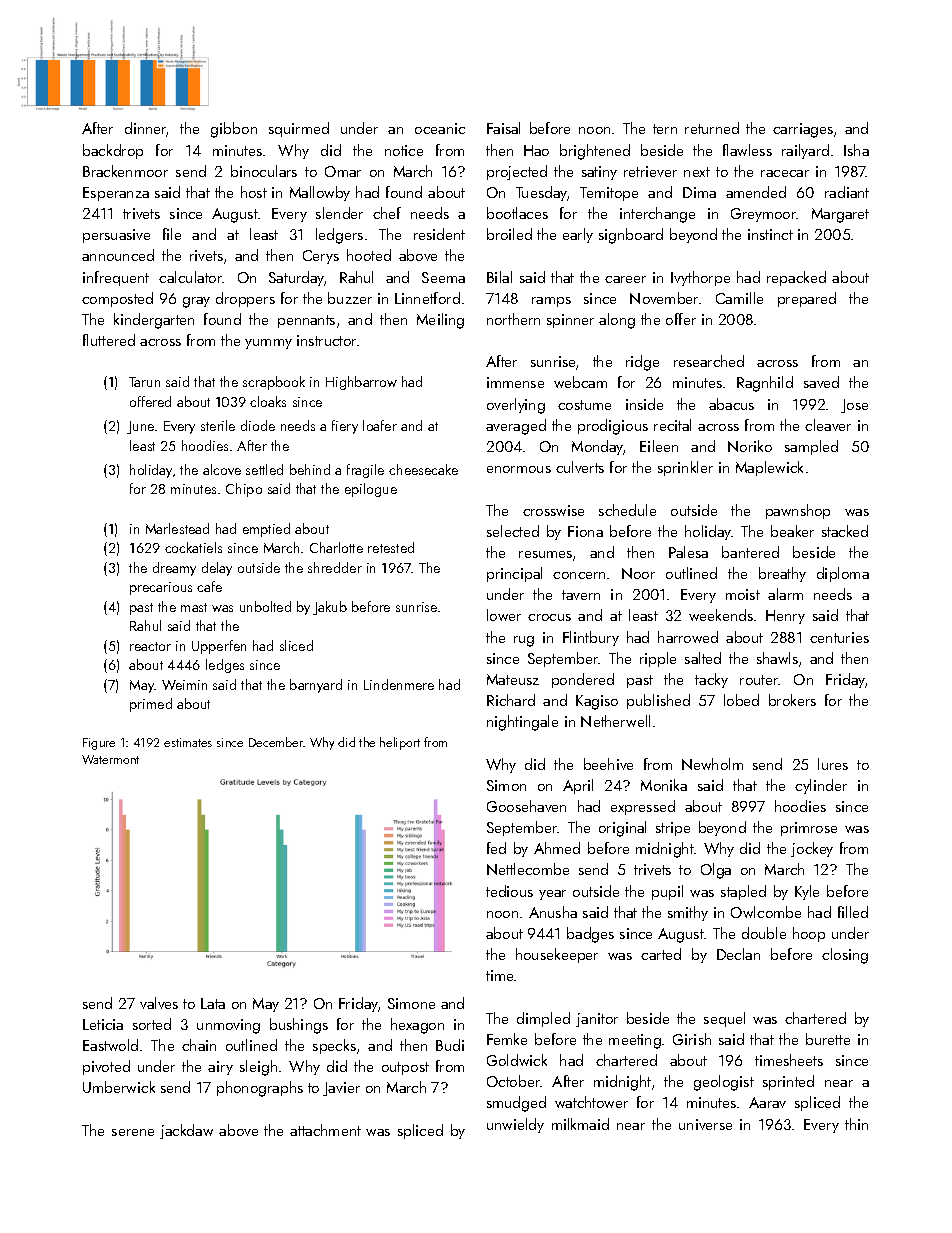 The image size is (952, 1233). Describe the element at coordinates (177, 528) in the screenshot. I see `Marlestead` at that location.
